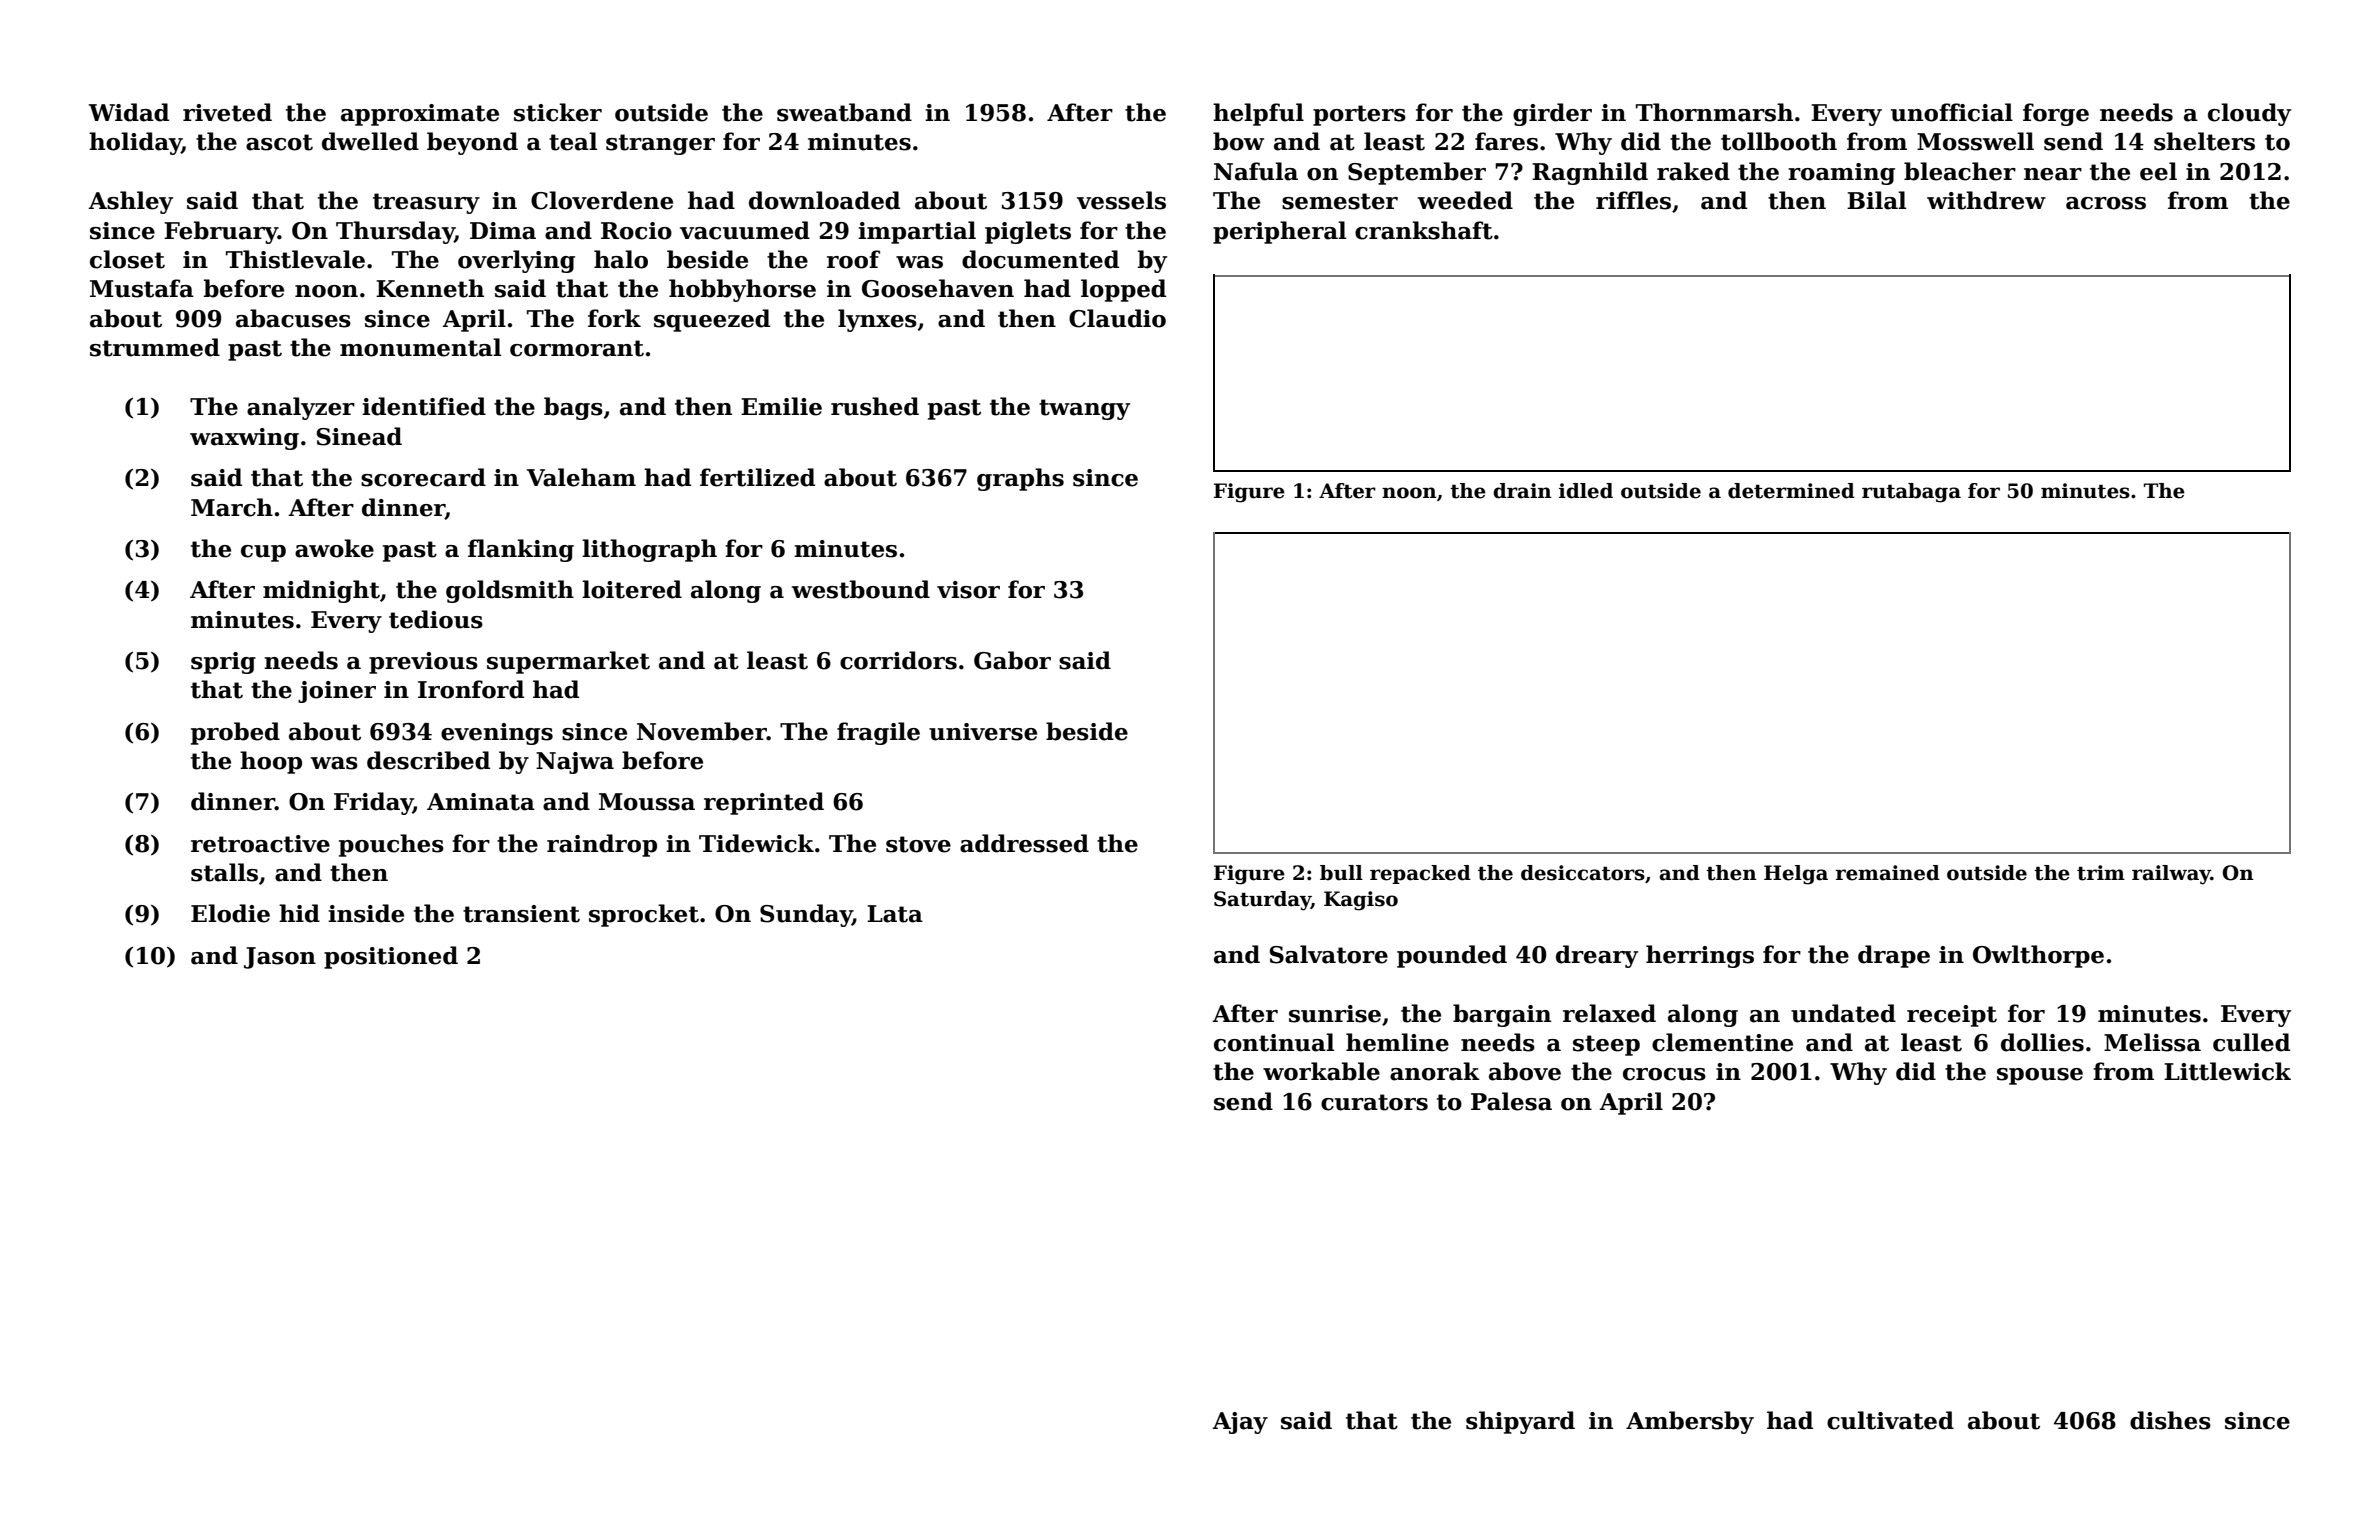  What do you see at coordinates (2249, 114) in the screenshot?
I see `cloudy` at bounding box center [2249, 114].
